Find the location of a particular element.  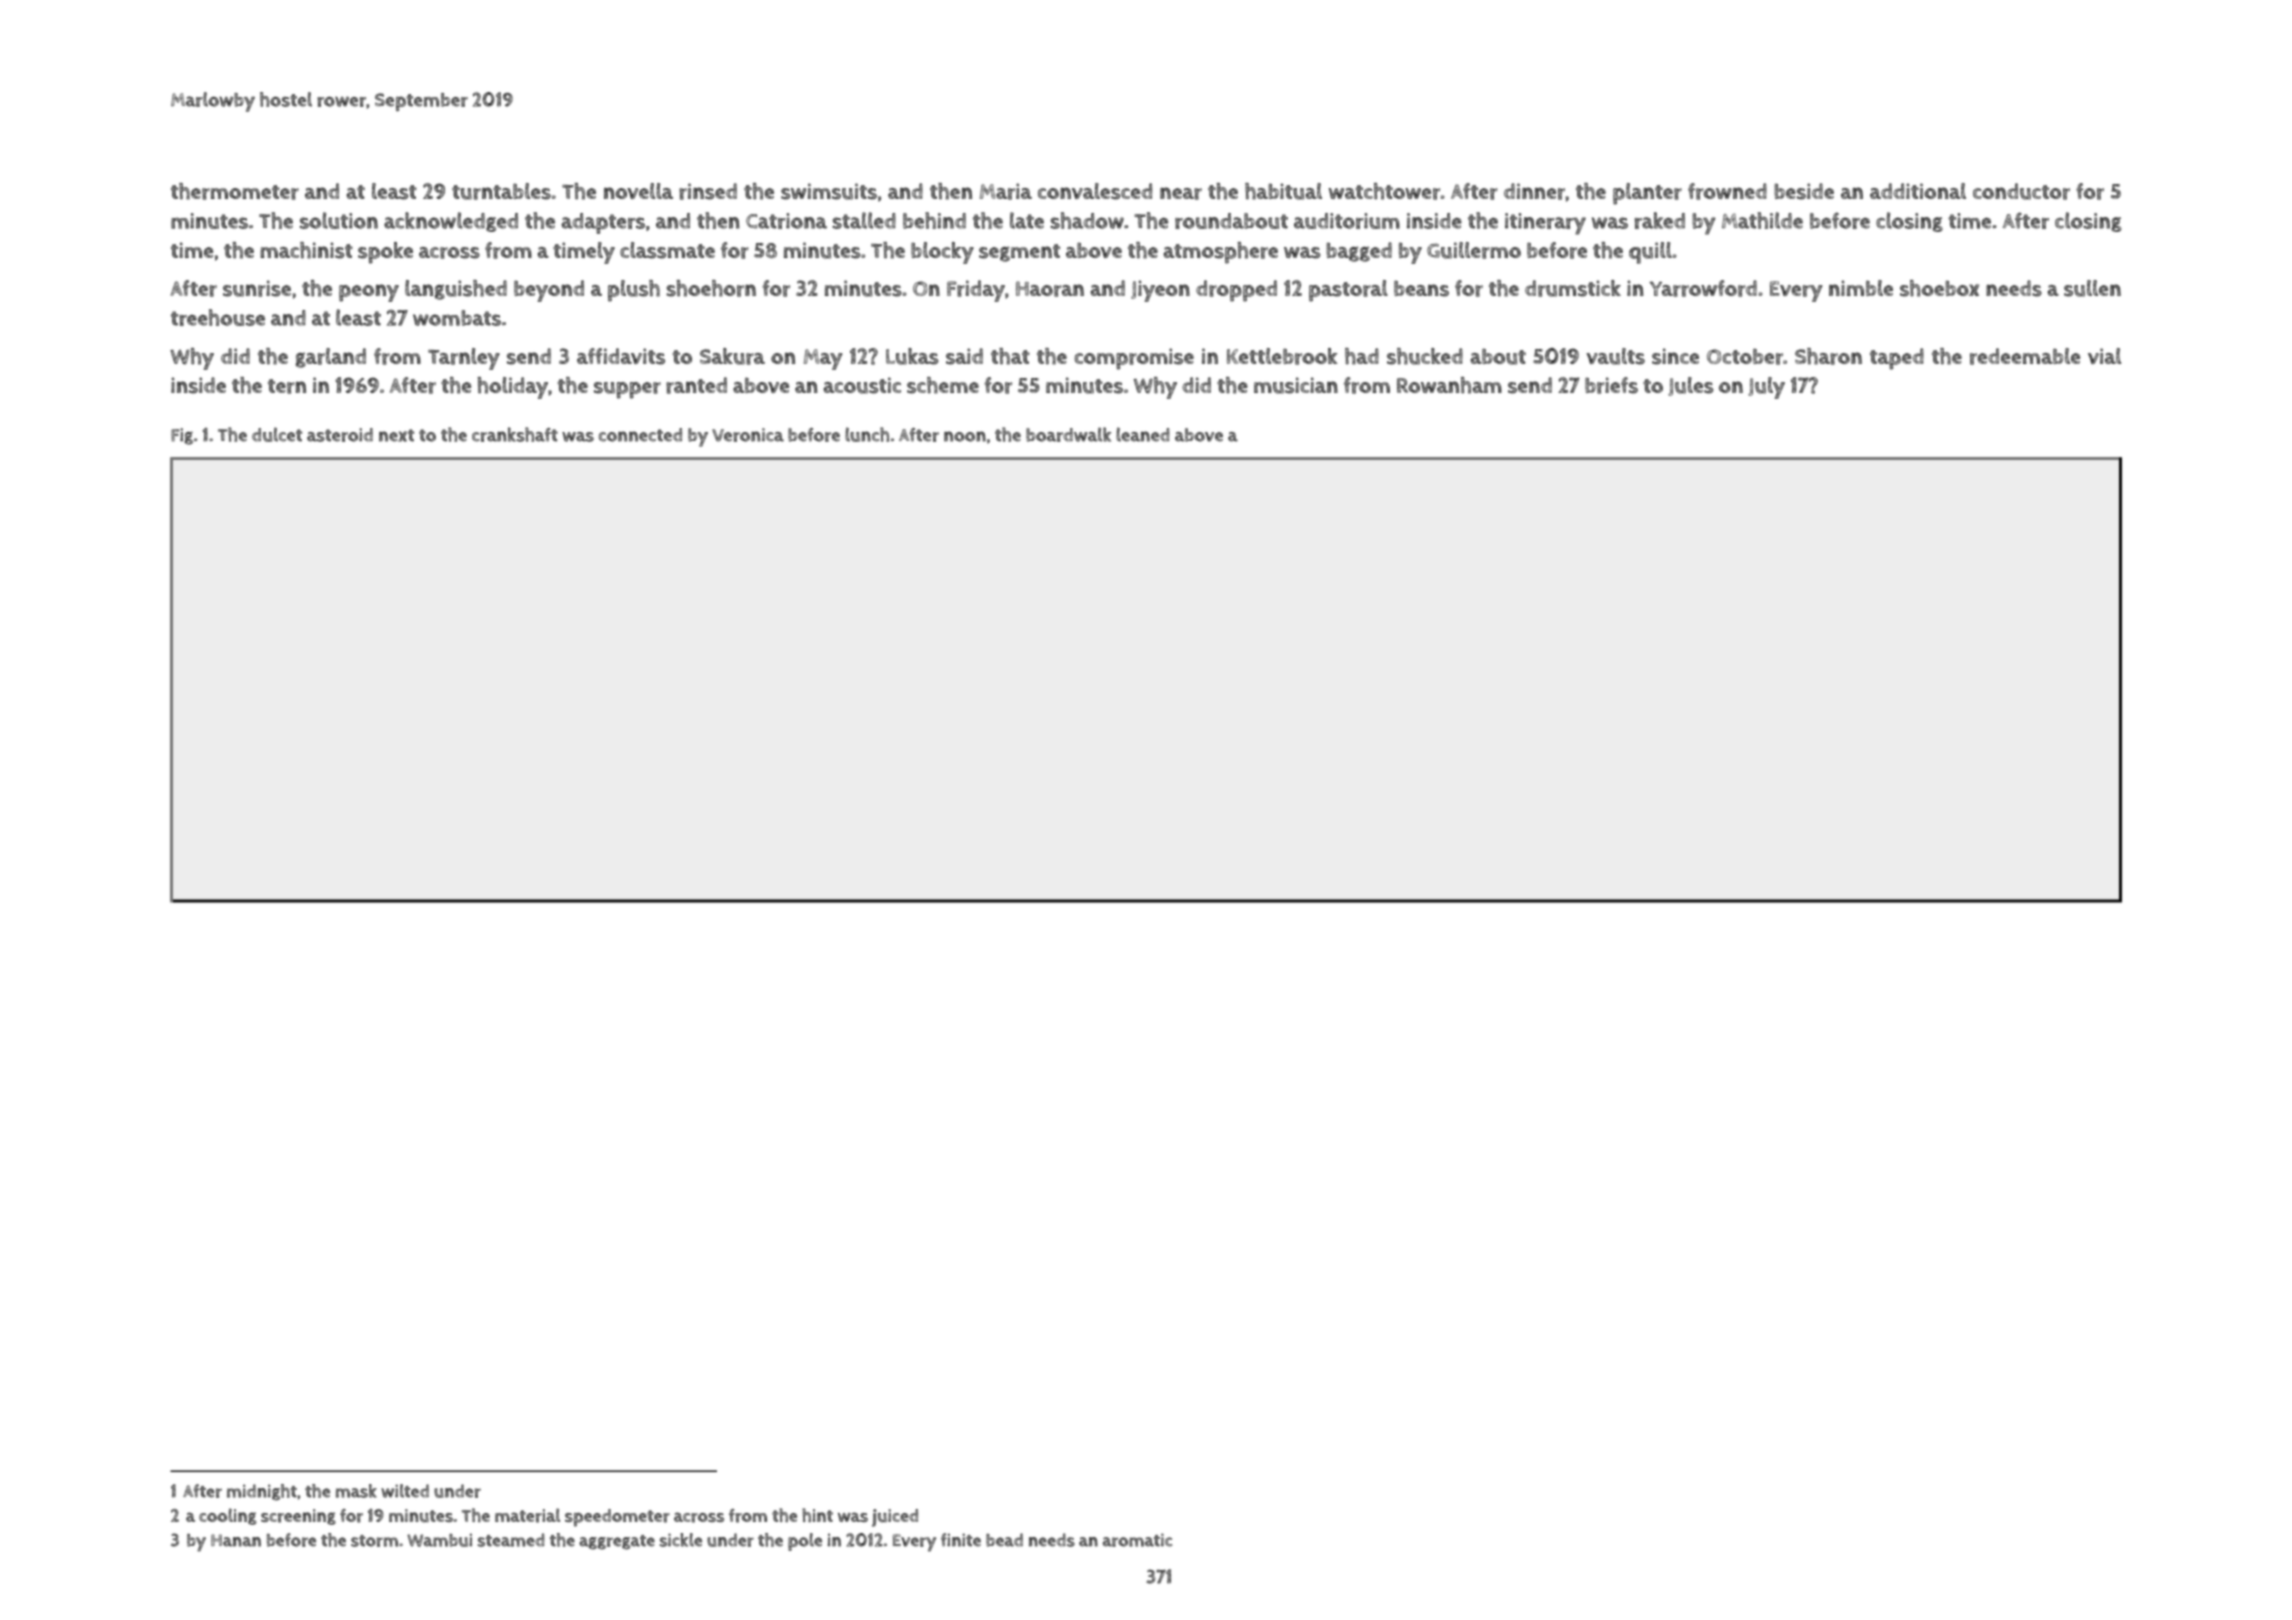

ranted is located at coordinates (696, 385).
